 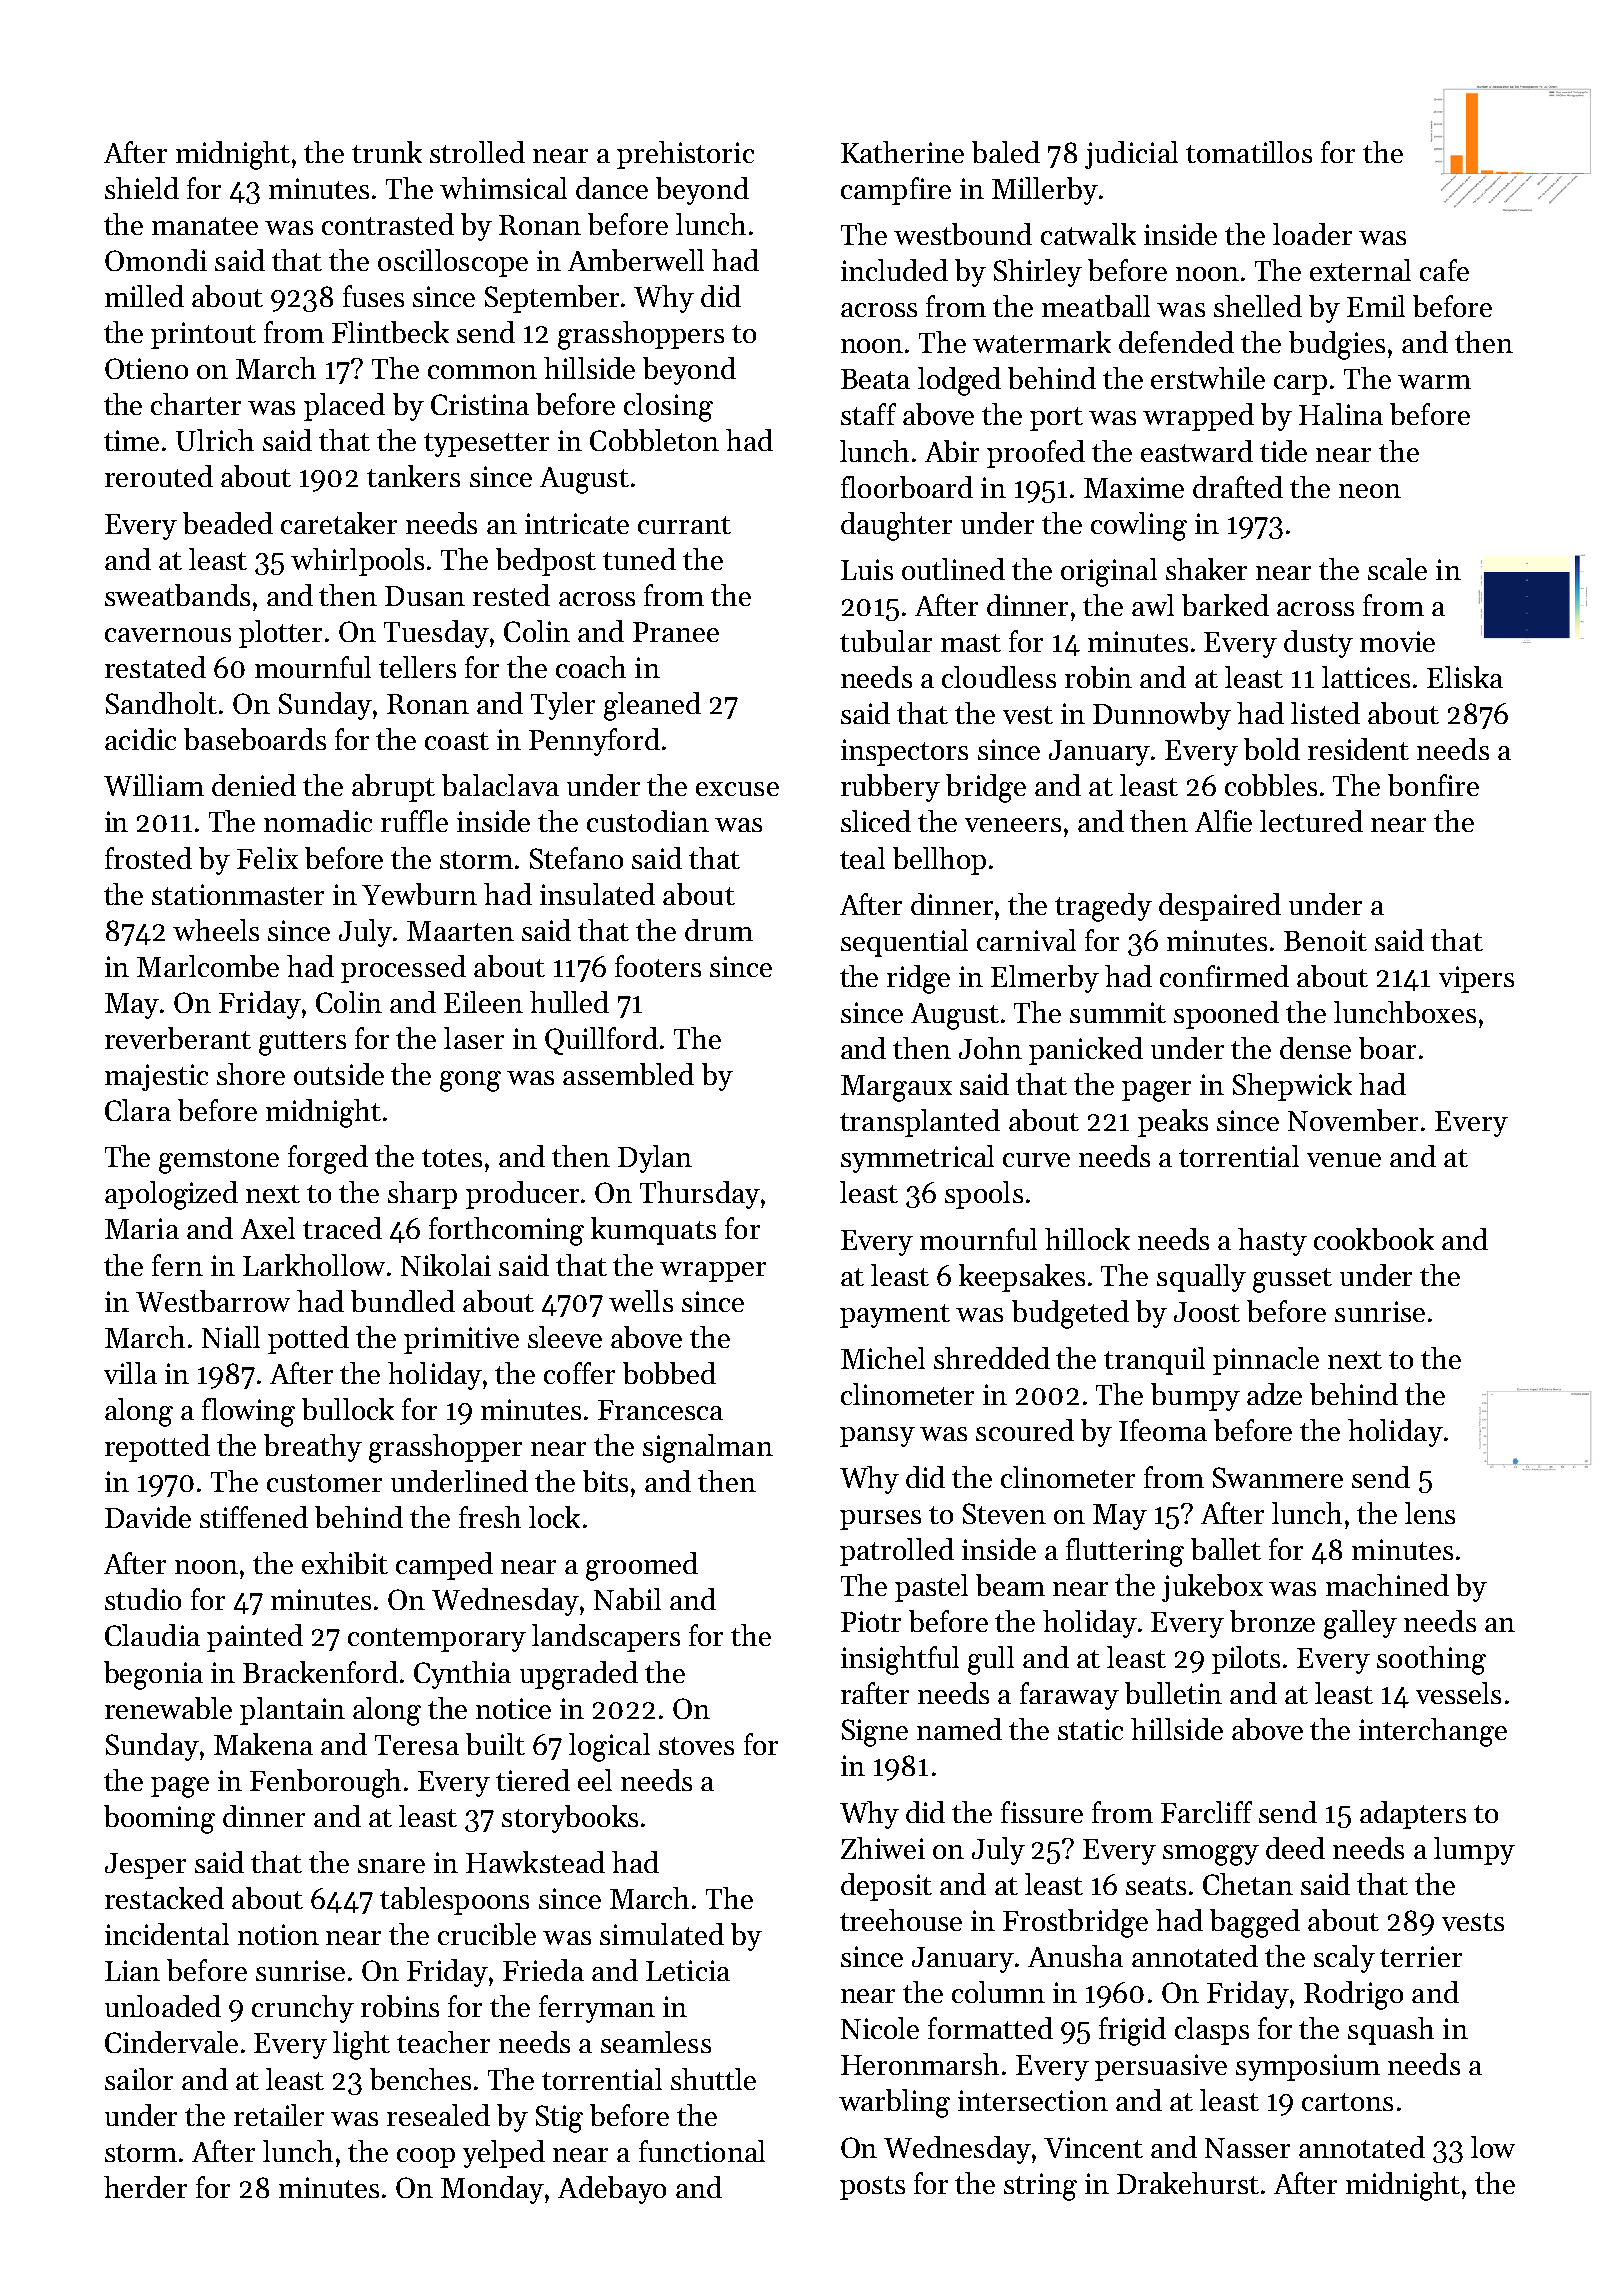 I want to click on renewable, so click(x=168, y=1708).
